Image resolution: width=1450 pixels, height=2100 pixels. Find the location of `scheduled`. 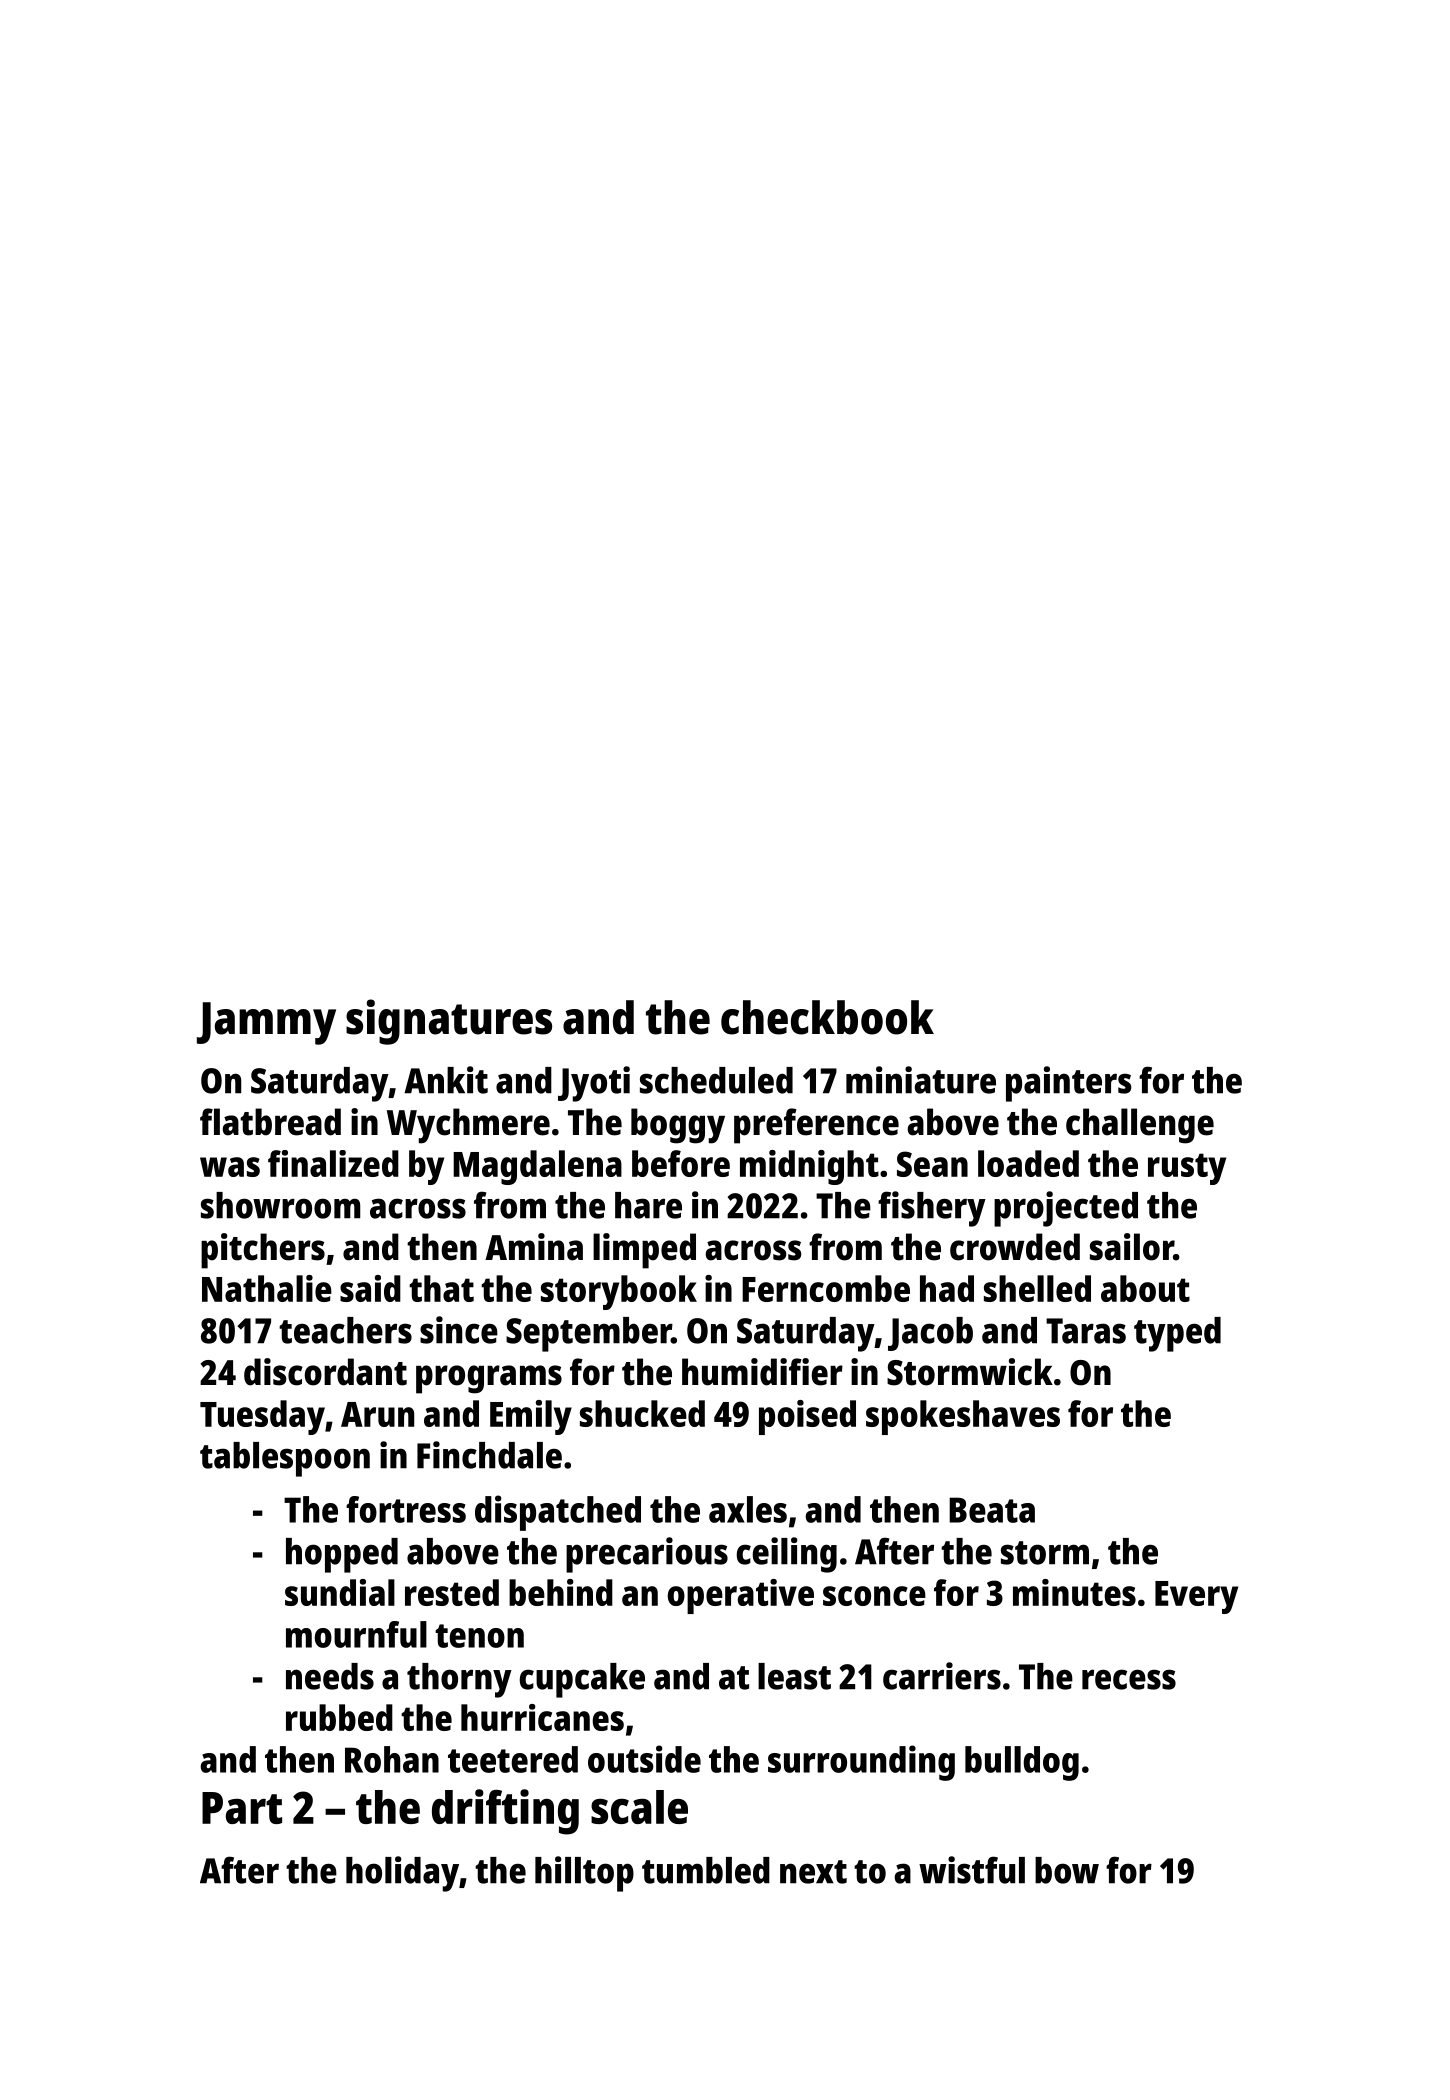

scheduled is located at coordinates (716, 1080).
